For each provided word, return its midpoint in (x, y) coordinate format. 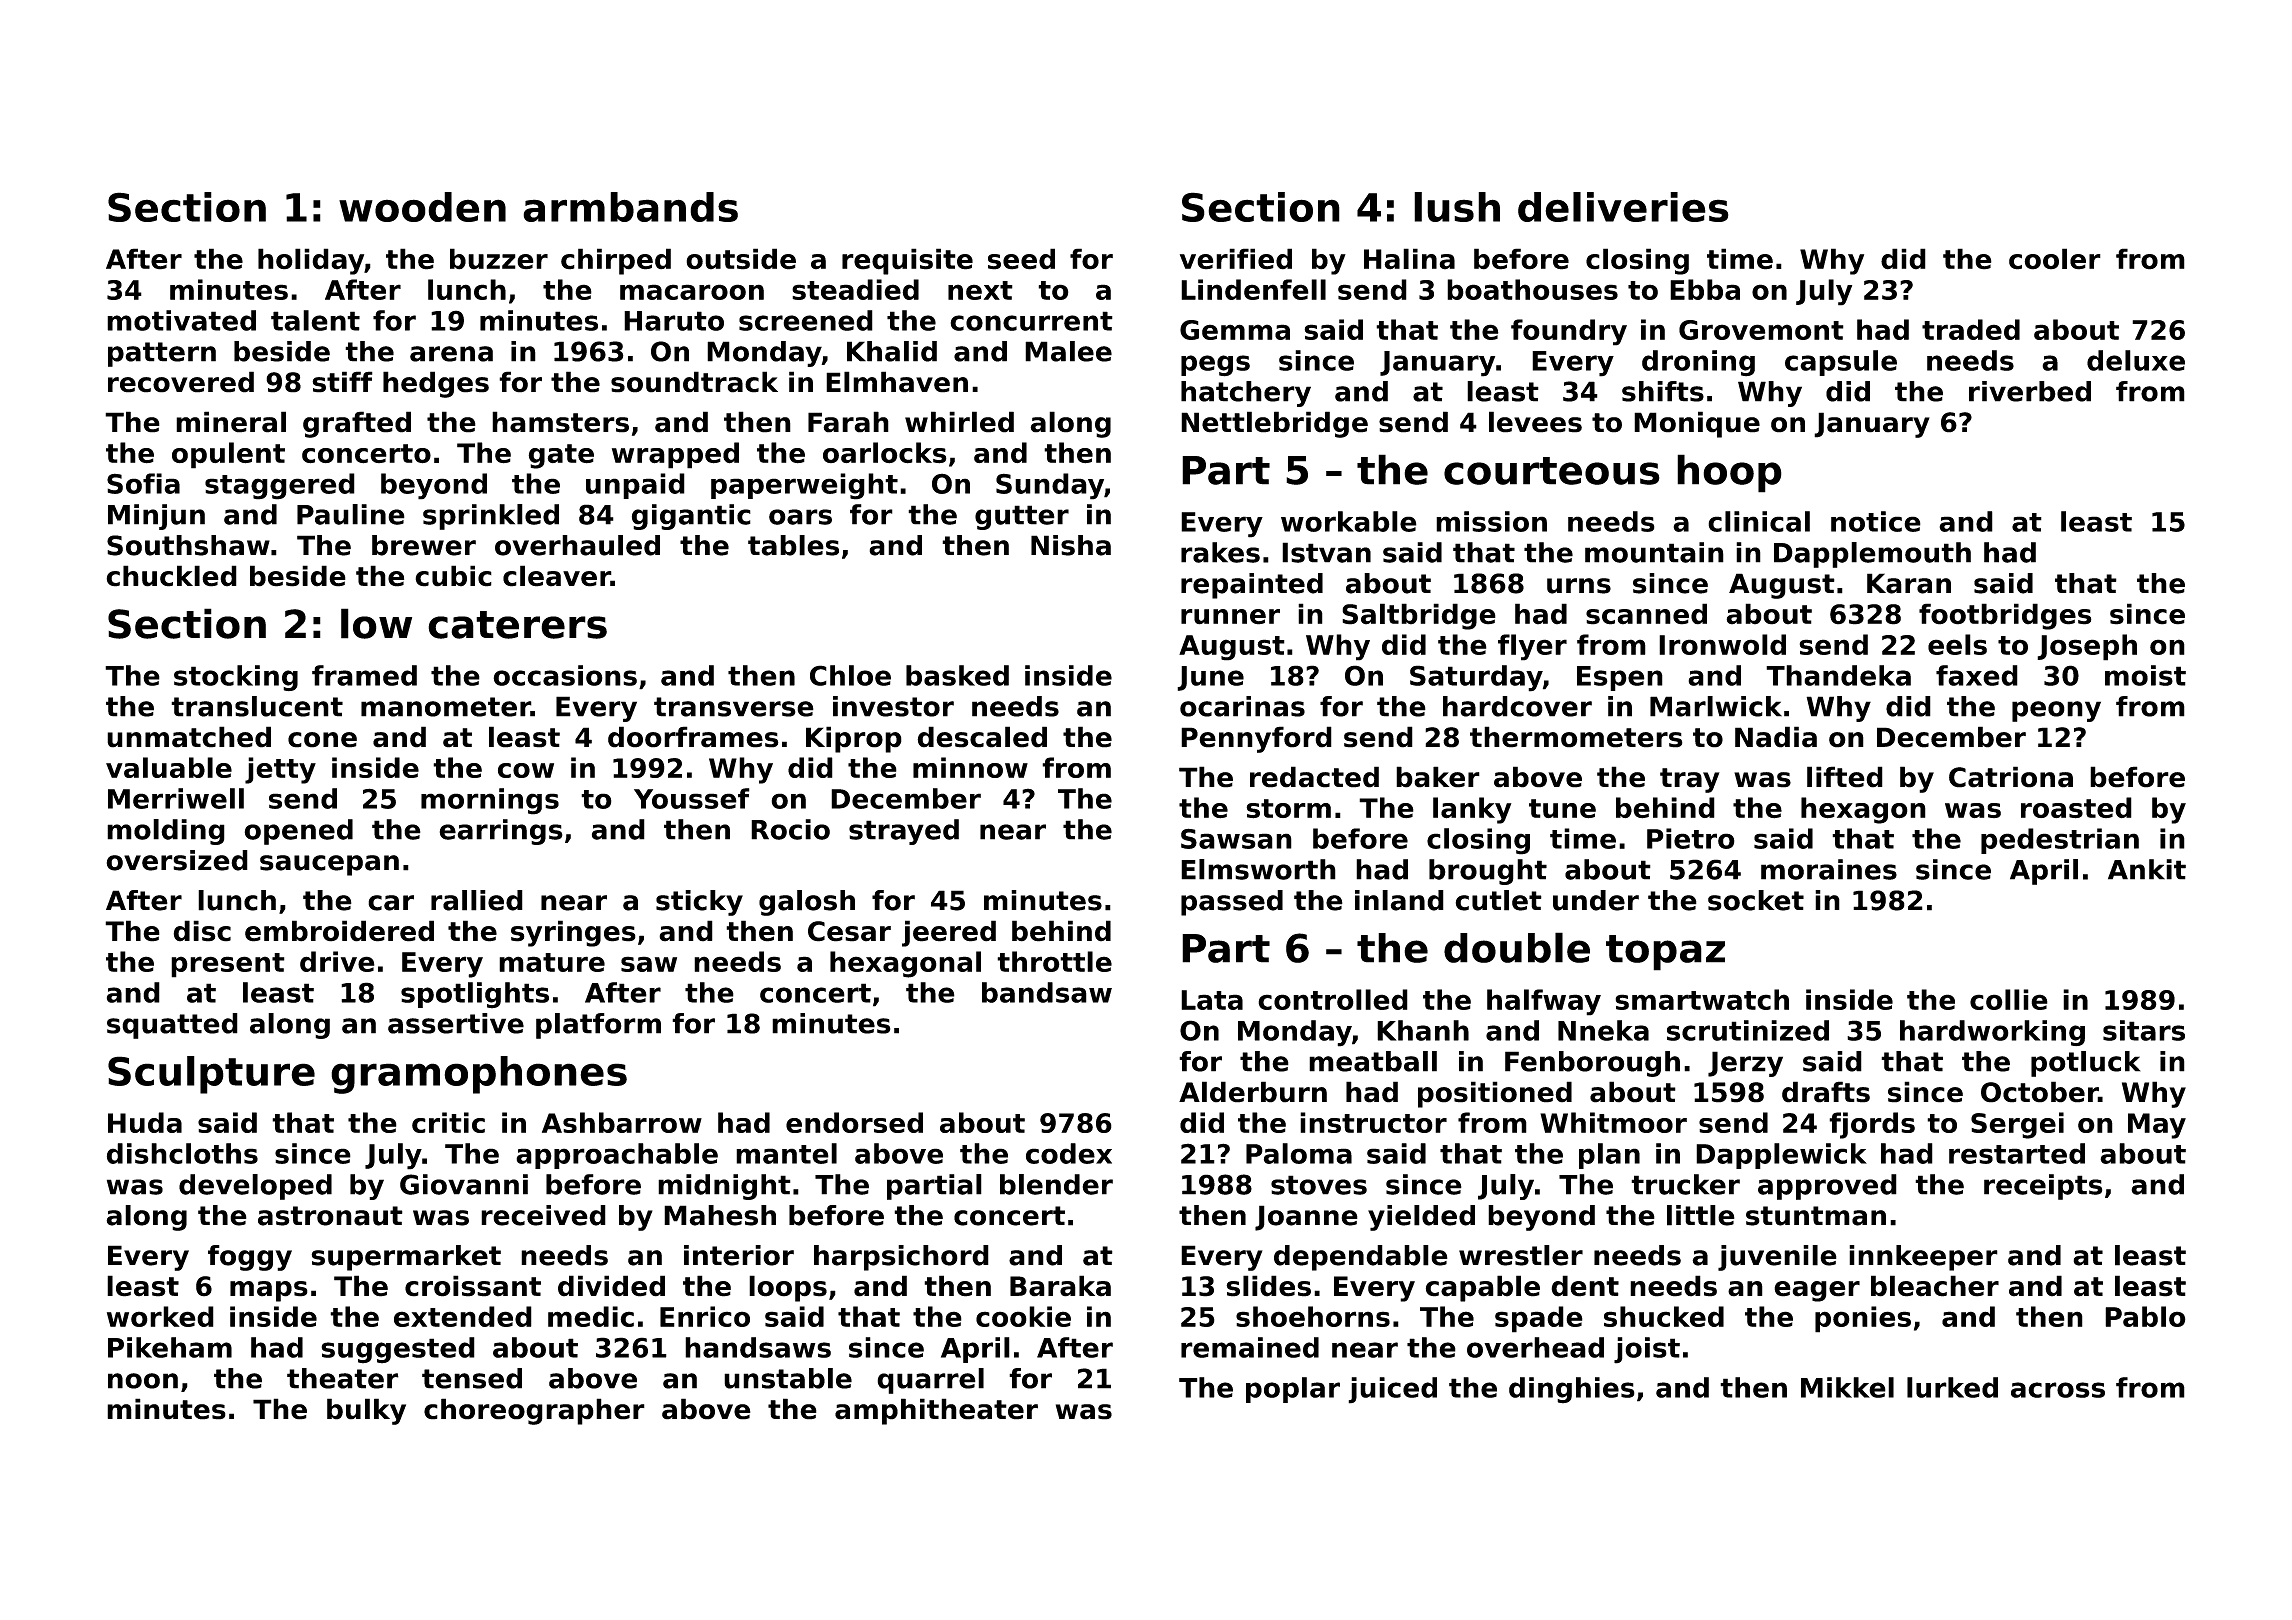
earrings (501, 832)
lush (1457, 207)
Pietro (1691, 838)
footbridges (2005, 616)
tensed (472, 1378)
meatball (1373, 1061)
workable (1349, 521)
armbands (630, 207)
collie (2009, 999)
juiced (1392, 1390)
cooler (2055, 259)
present (228, 965)
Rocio (790, 829)
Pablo (2145, 1316)
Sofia (143, 483)
